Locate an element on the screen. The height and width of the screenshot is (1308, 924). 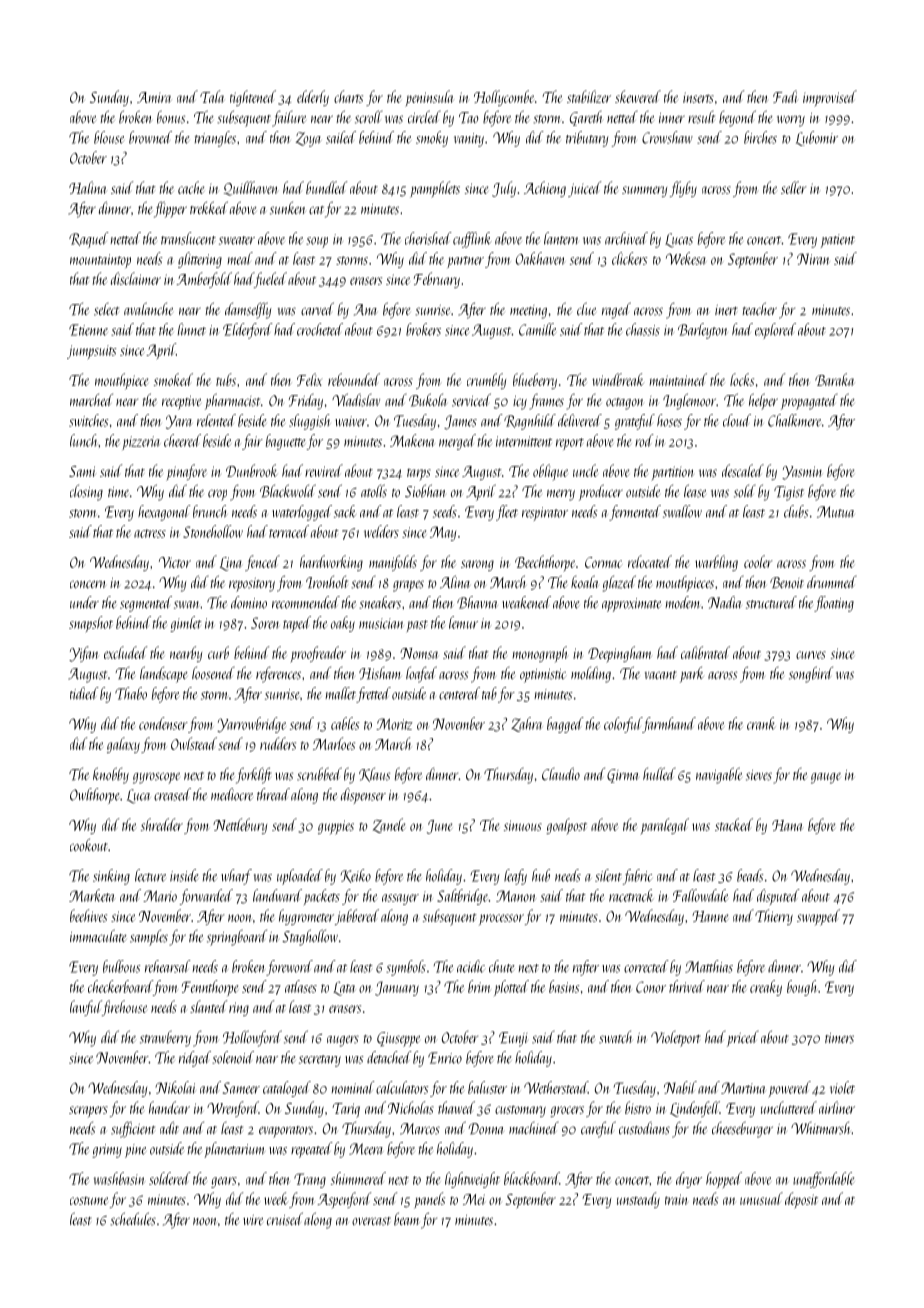
beam is located at coordinates (407, 1218).
